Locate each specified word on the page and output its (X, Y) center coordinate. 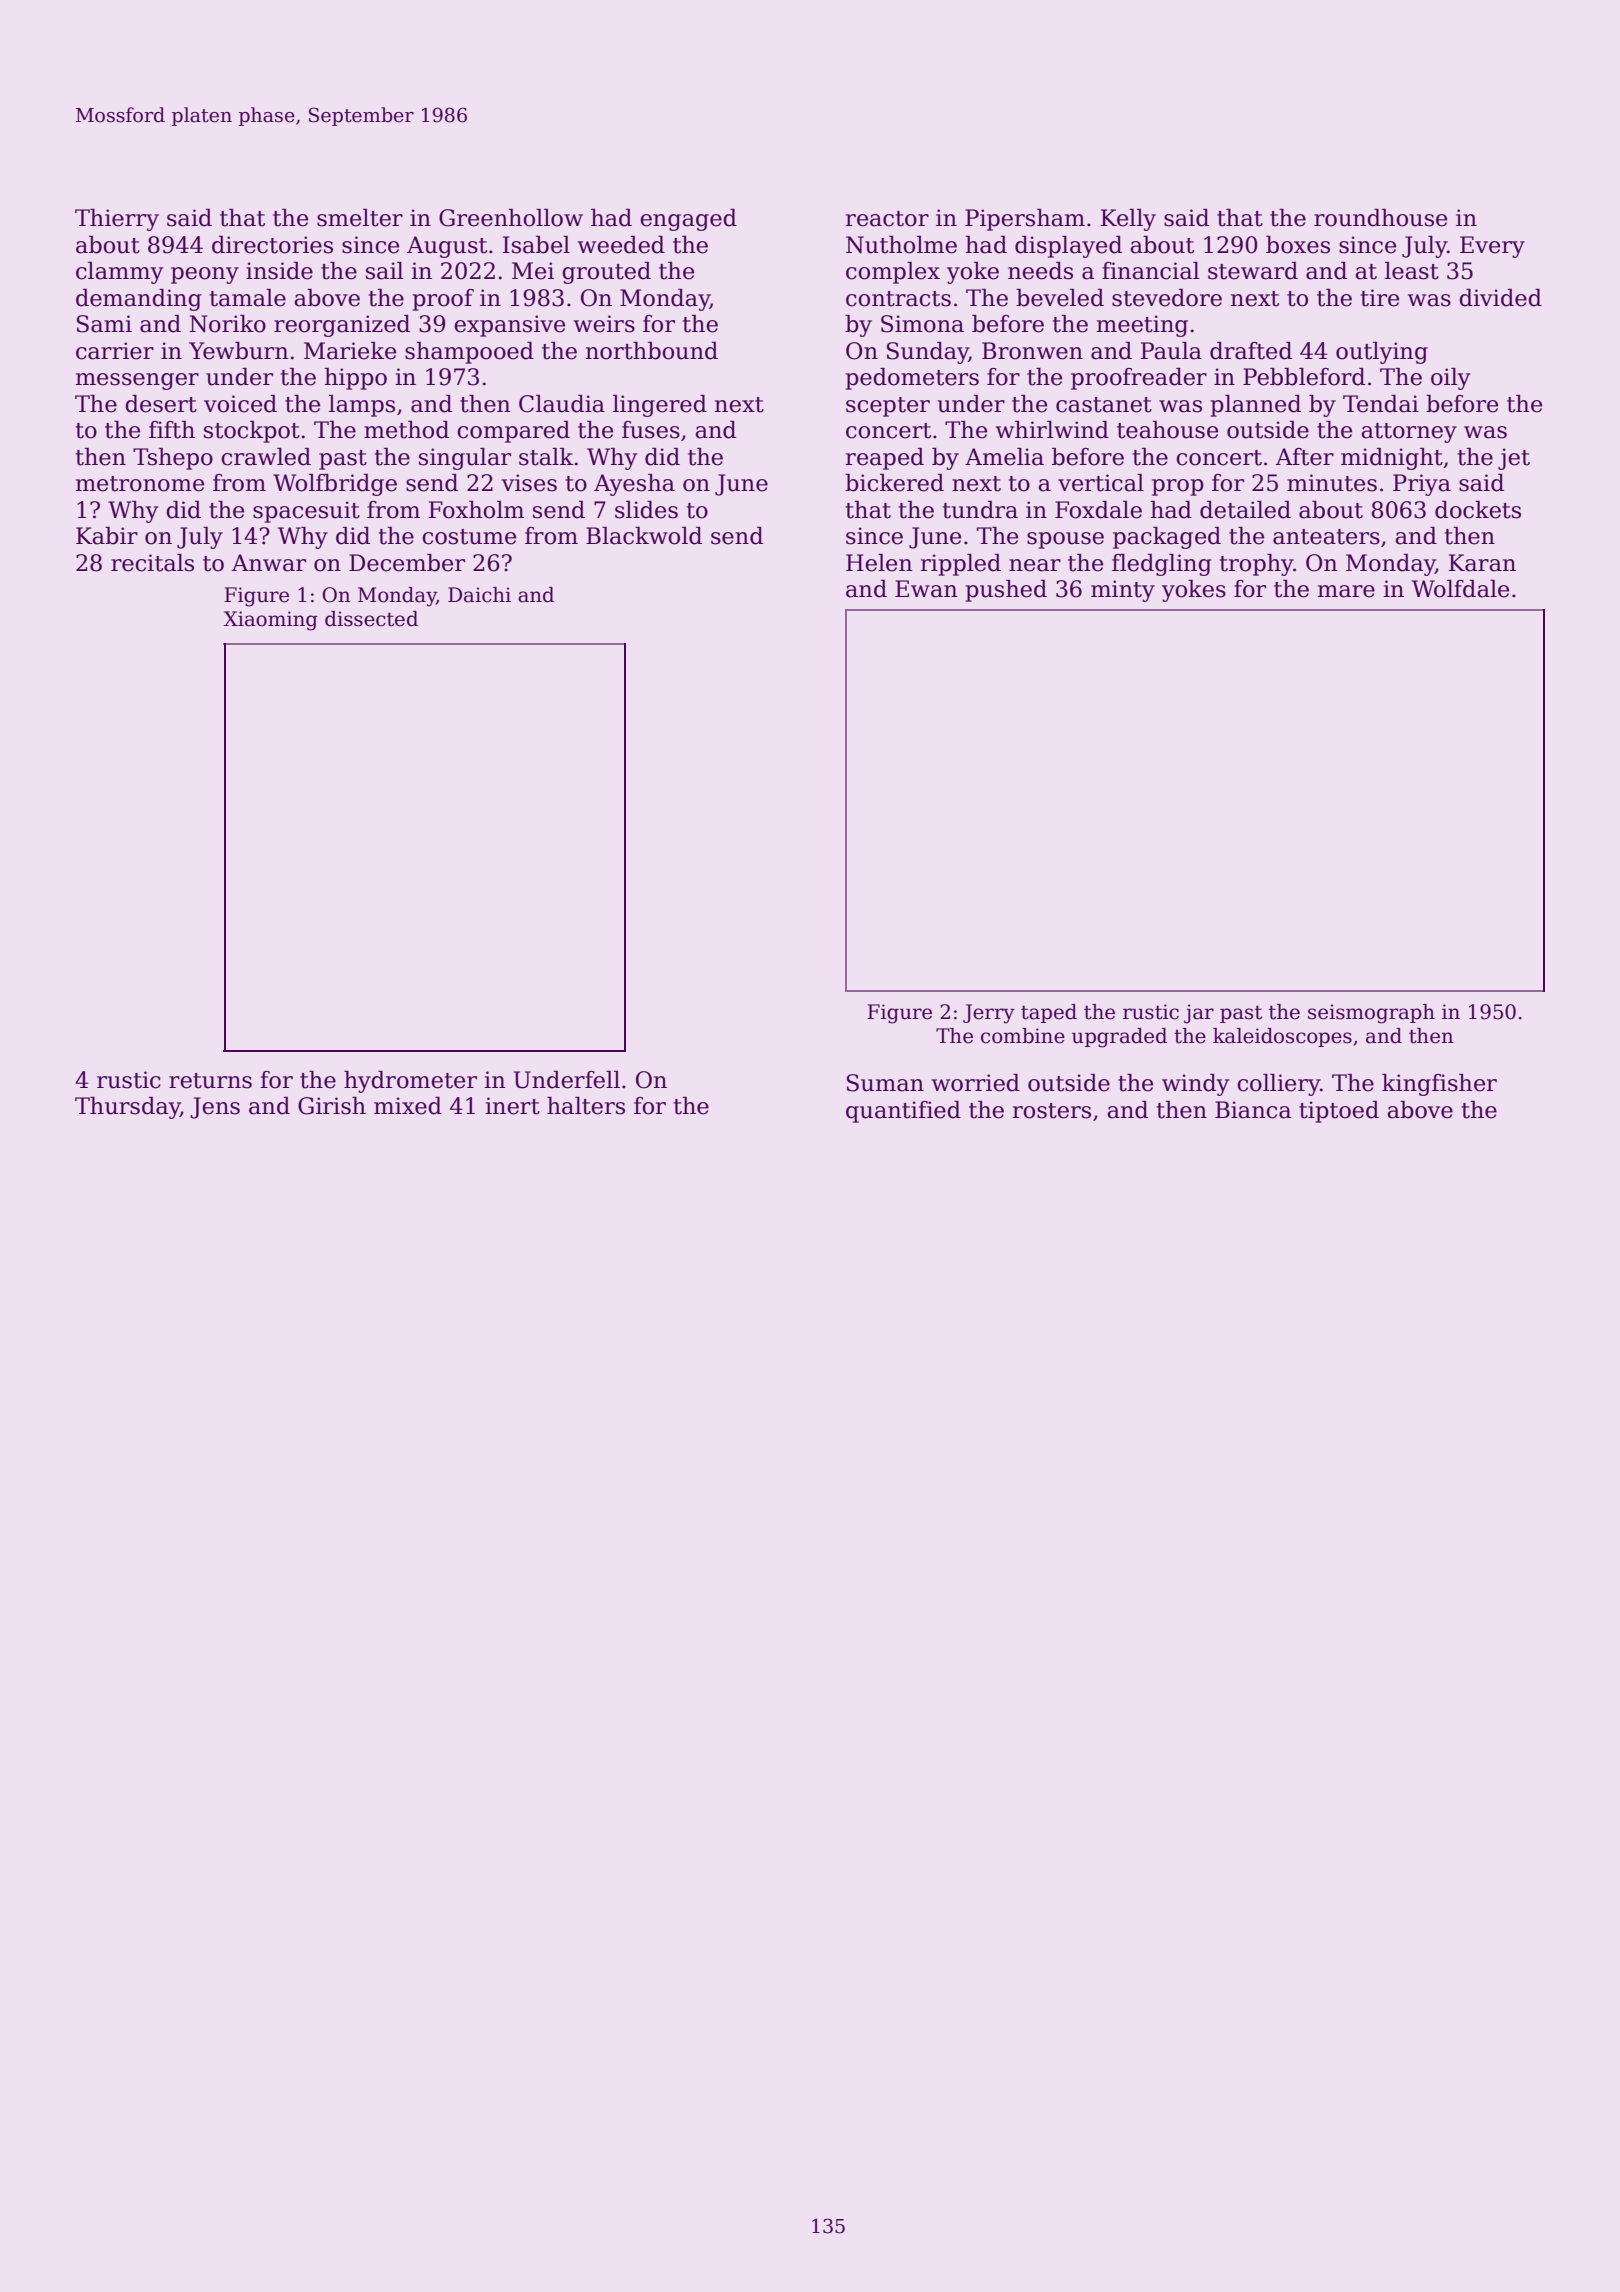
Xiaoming (270, 621)
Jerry (989, 1014)
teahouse (1167, 430)
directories (272, 245)
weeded (621, 245)
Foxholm (476, 510)
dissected (371, 619)
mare (1346, 591)
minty (1123, 591)
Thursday (127, 1108)
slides (646, 510)
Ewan (926, 589)
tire (1380, 298)
